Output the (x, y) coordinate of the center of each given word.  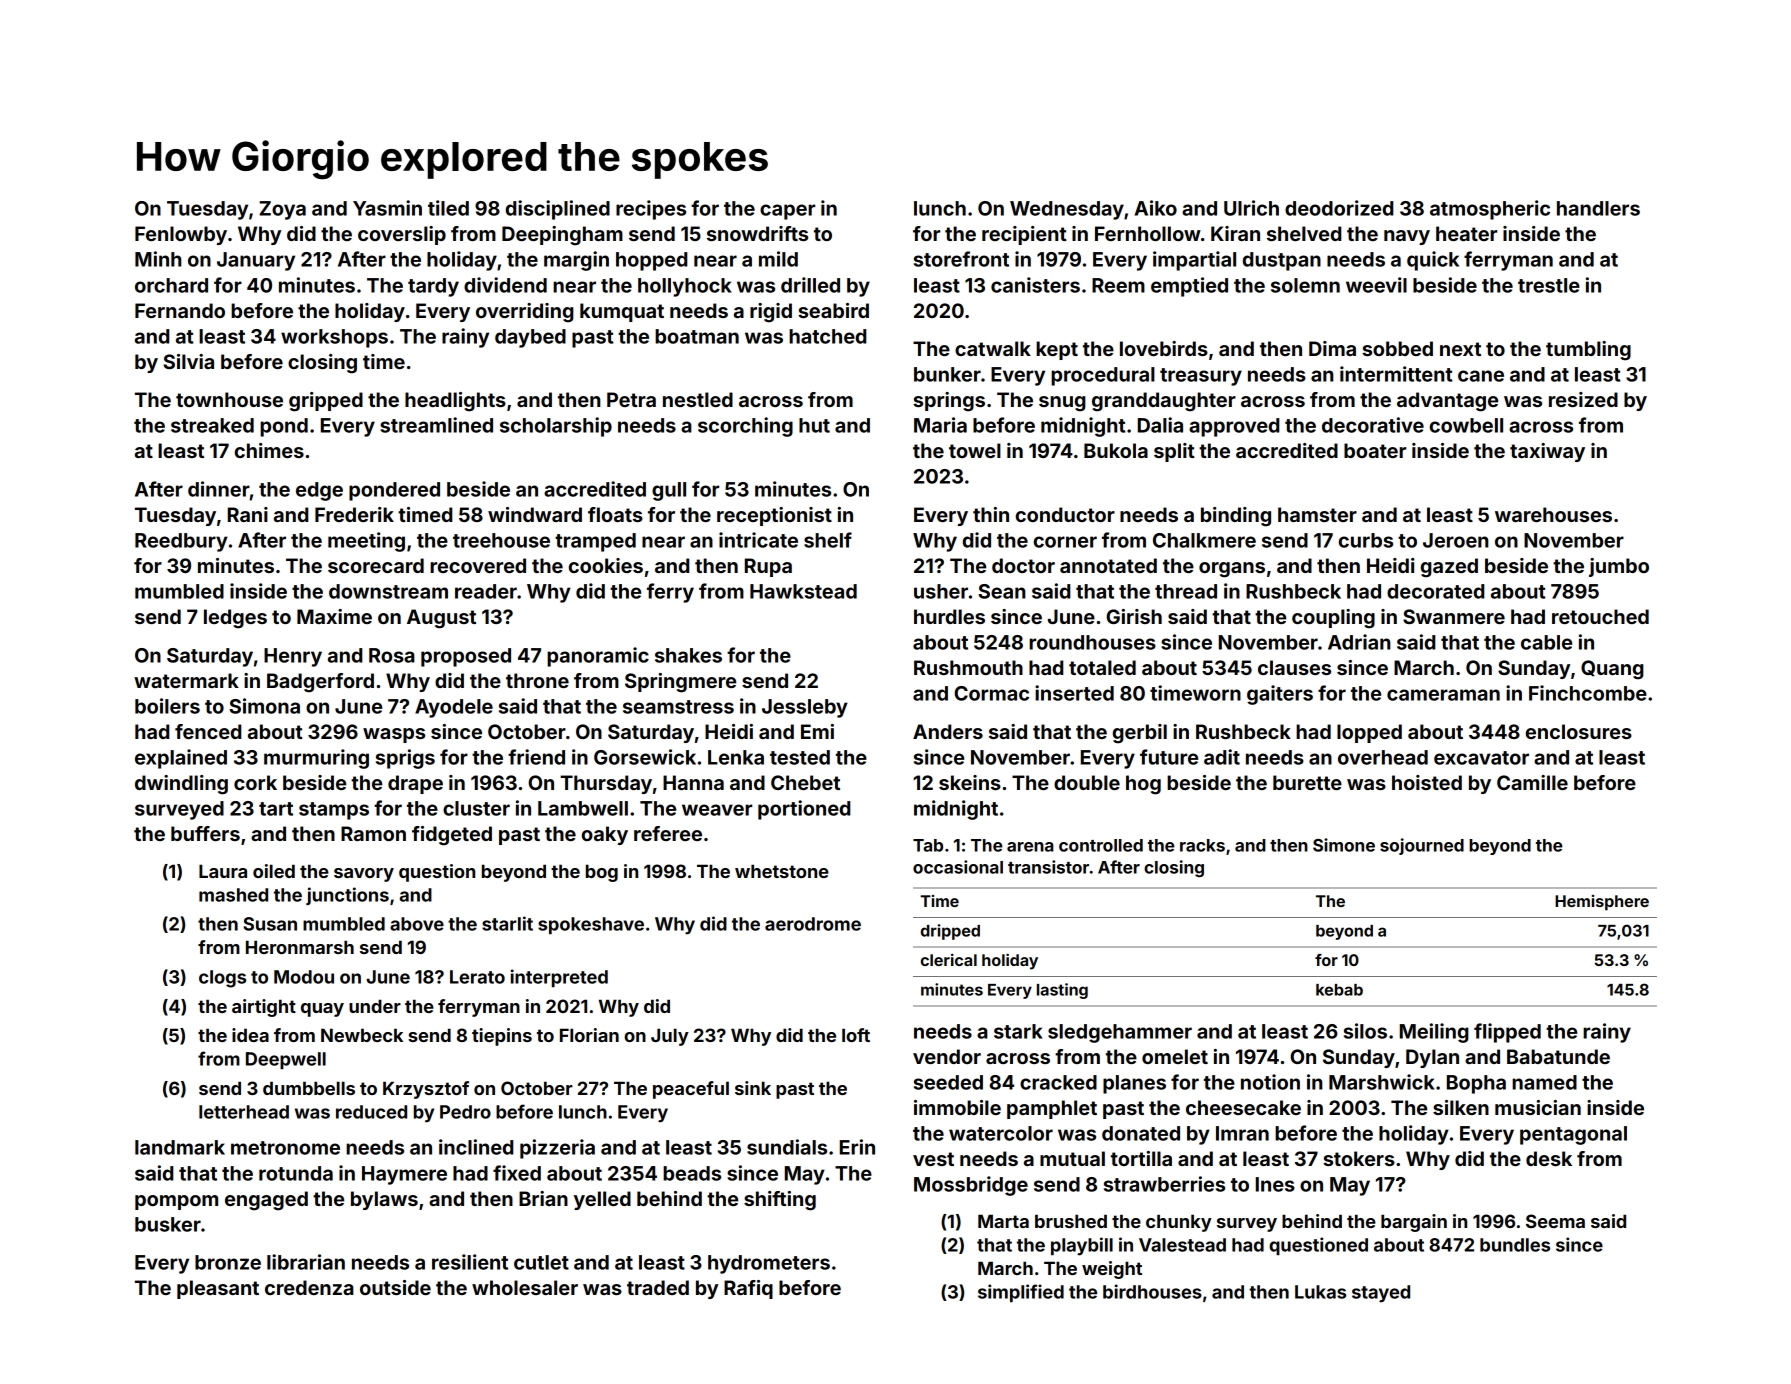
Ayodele (454, 708)
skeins (970, 782)
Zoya (282, 210)
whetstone (782, 871)
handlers (1598, 208)
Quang (1612, 670)
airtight (264, 1008)
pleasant (218, 1289)
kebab (1339, 990)
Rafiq (748, 1289)
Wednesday (1067, 210)
